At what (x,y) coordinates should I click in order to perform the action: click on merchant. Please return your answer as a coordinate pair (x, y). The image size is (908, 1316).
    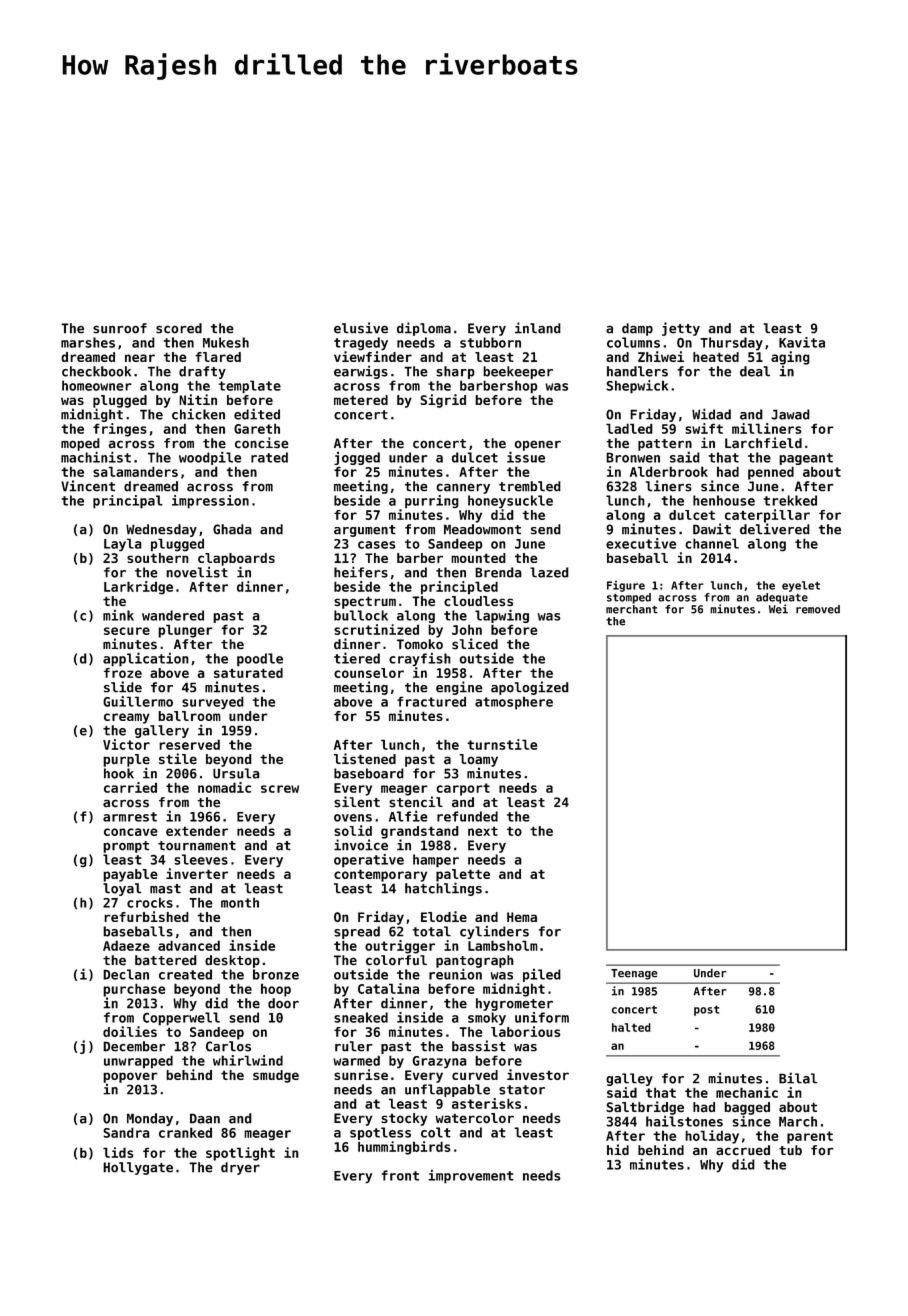
    Looking at the image, I should click on (632, 609).
